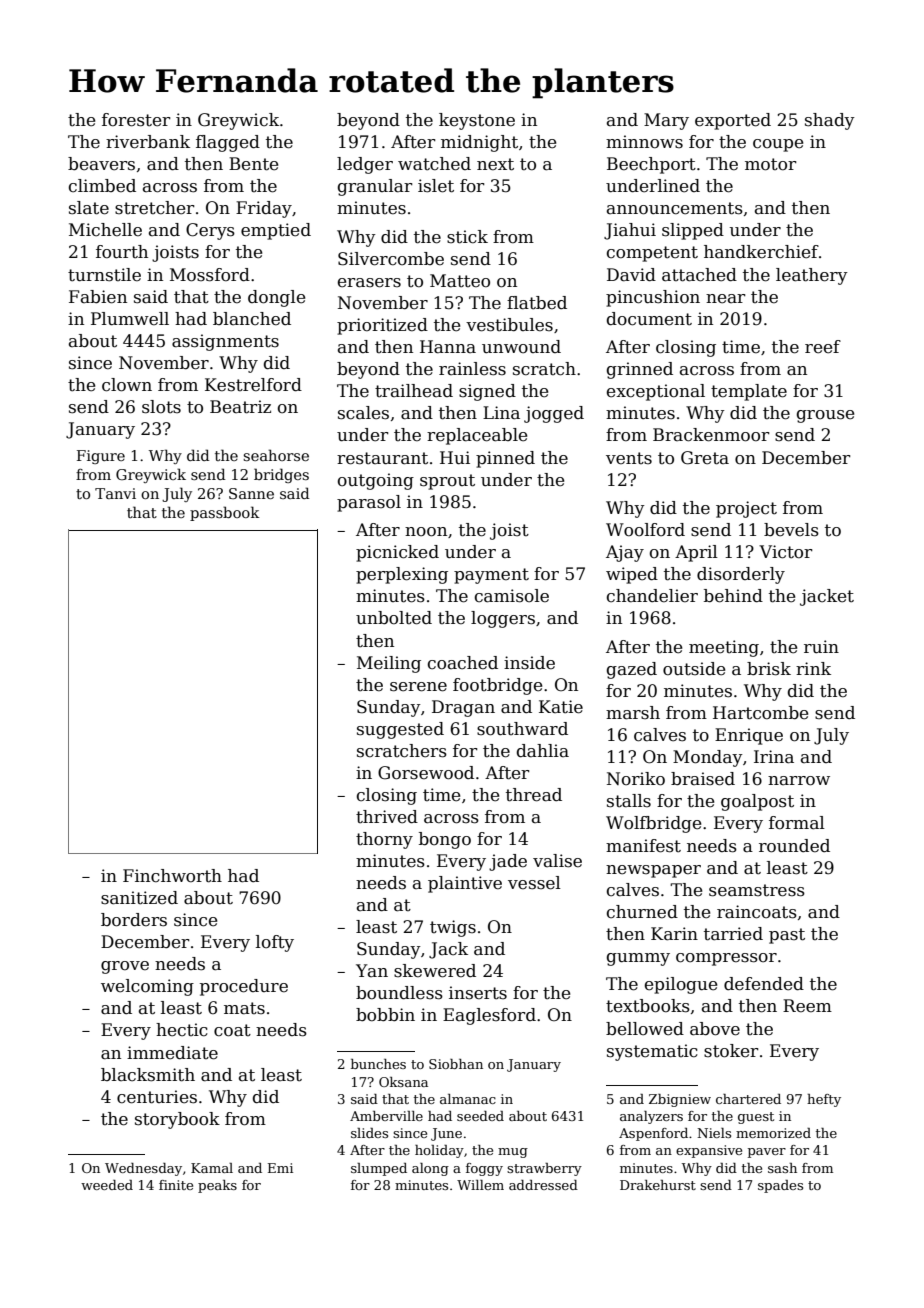 The image size is (924, 1308). I want to click on vessel, so click(534, 883).
